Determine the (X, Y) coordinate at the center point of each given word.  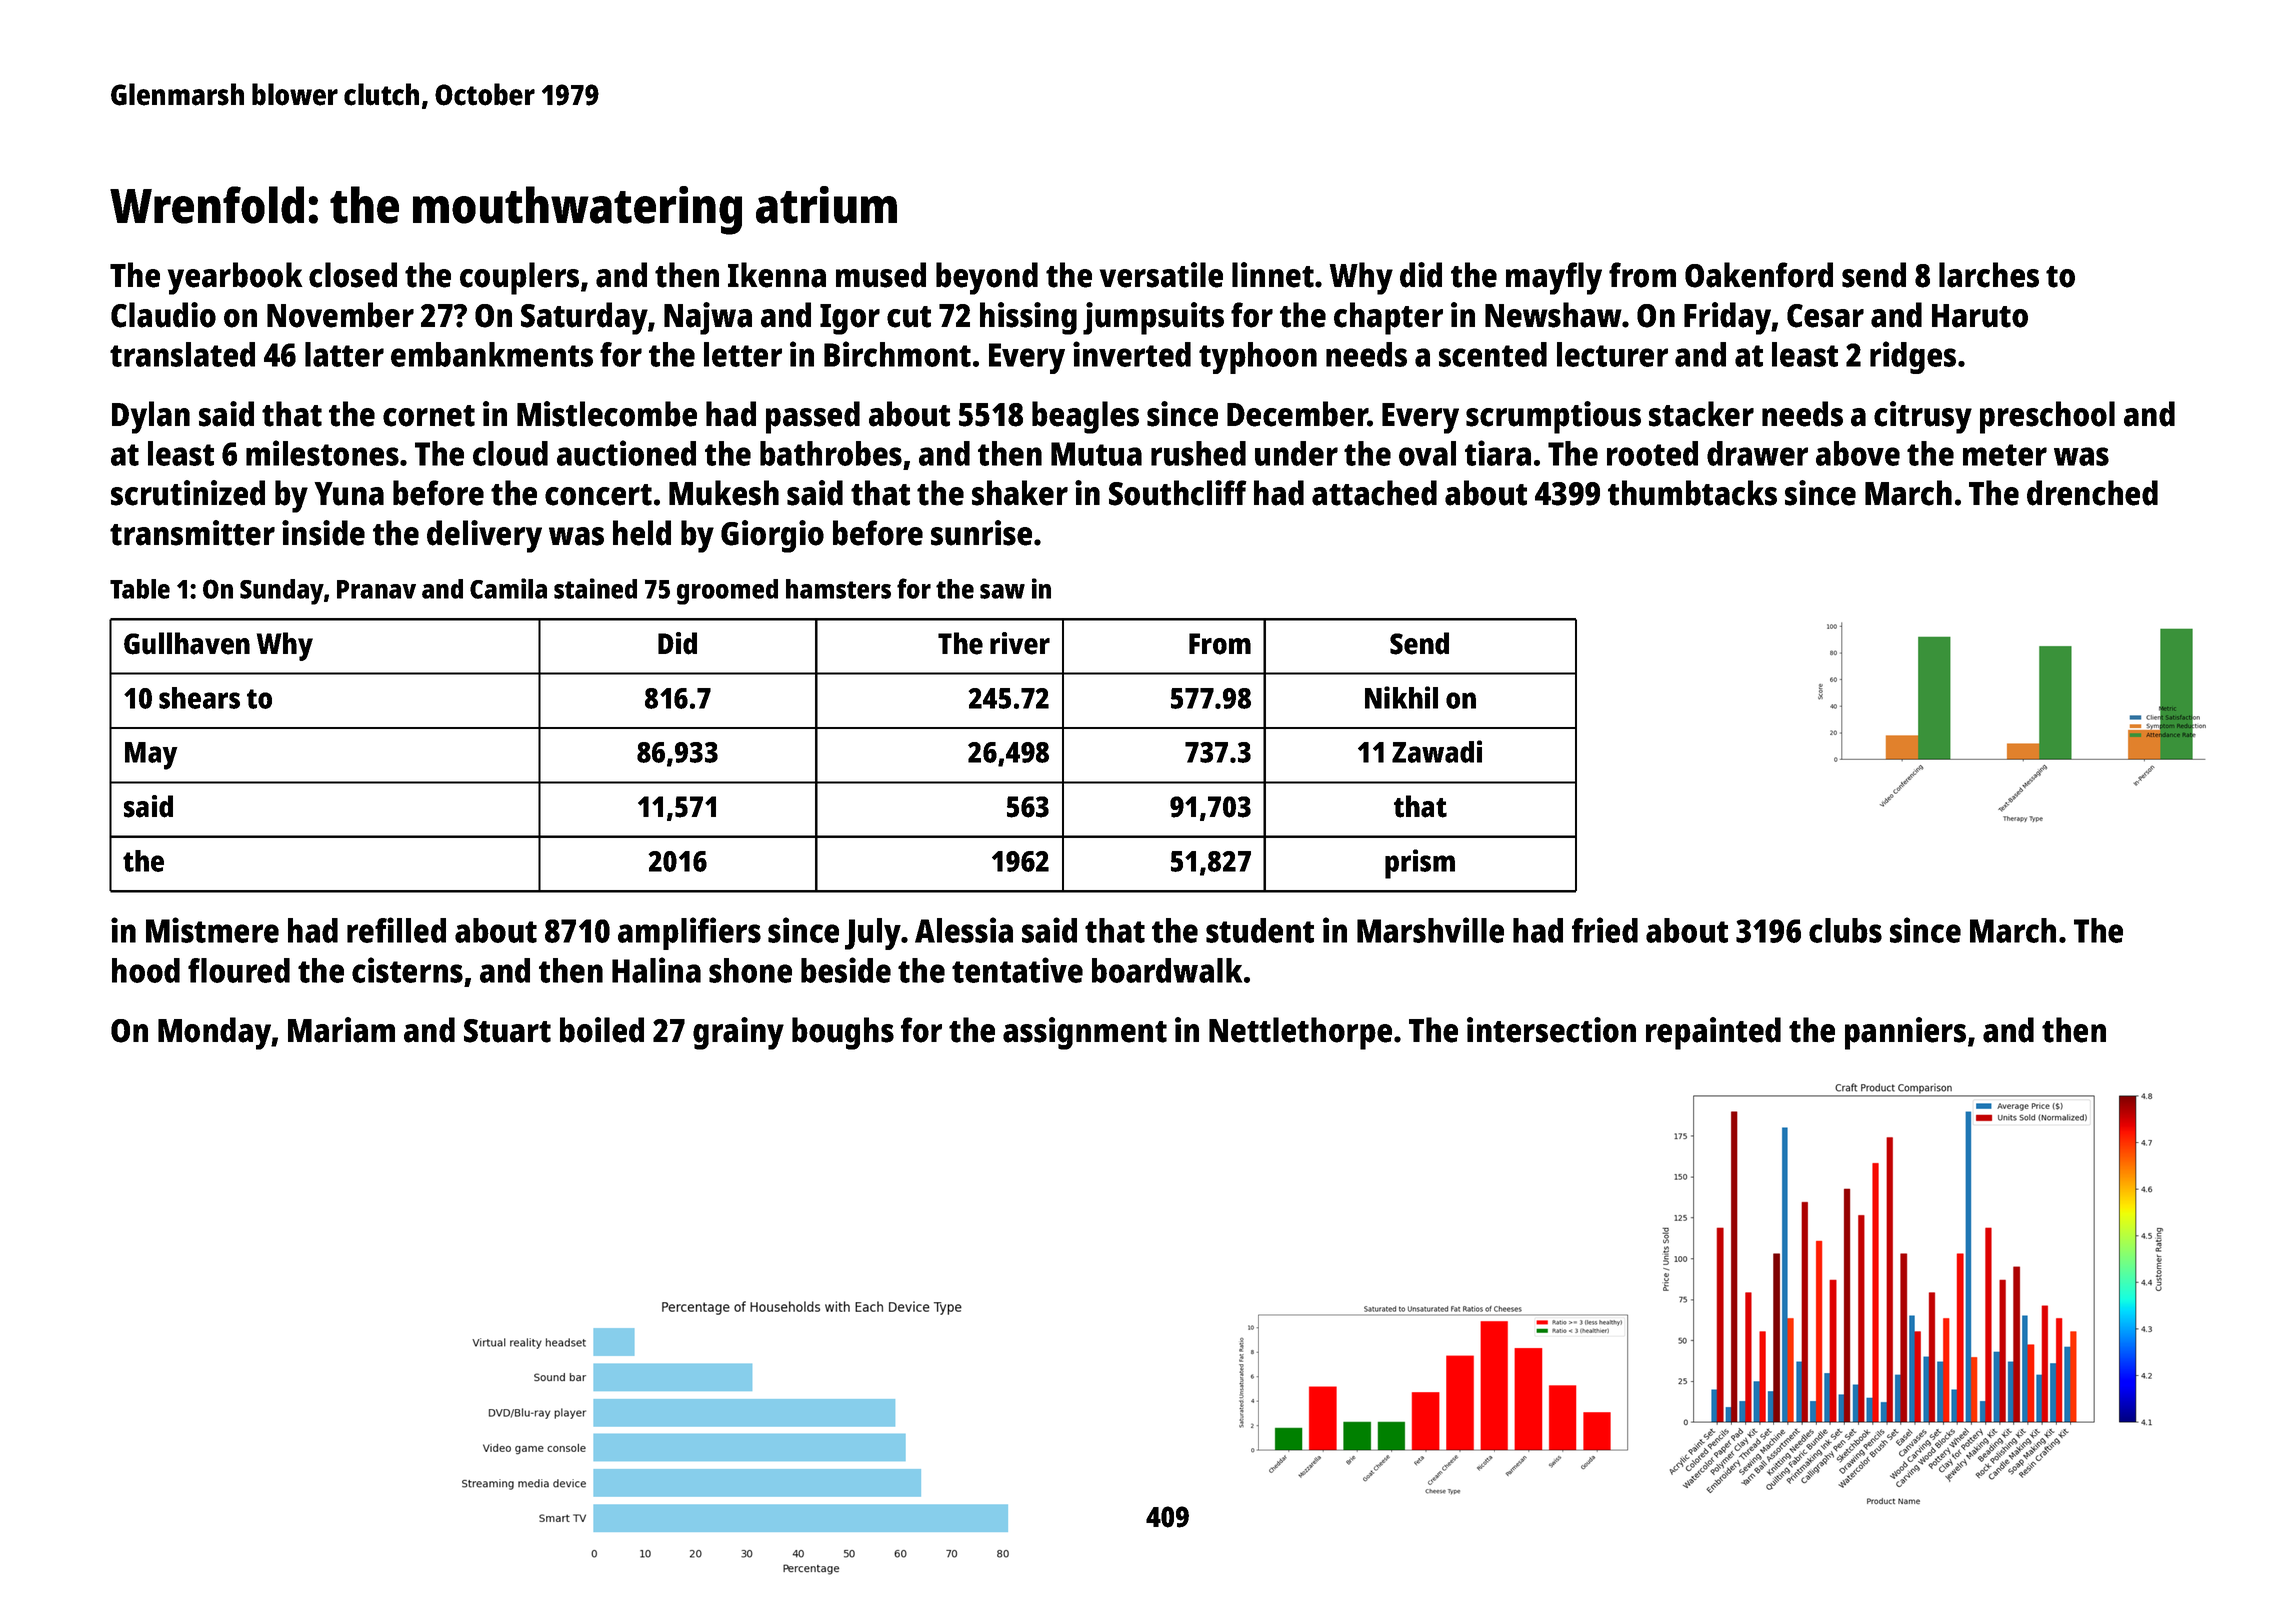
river (1020, 643)
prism (1420, 864)
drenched (2092, 493)
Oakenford (1759, 275)
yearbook (235, 278)
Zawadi (1437, 751)
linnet (1273, 275)
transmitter (192, 533)
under (1296, 453)
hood (146, 970)
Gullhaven (187, 643)
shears (199, 698)
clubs (1845, 930)
